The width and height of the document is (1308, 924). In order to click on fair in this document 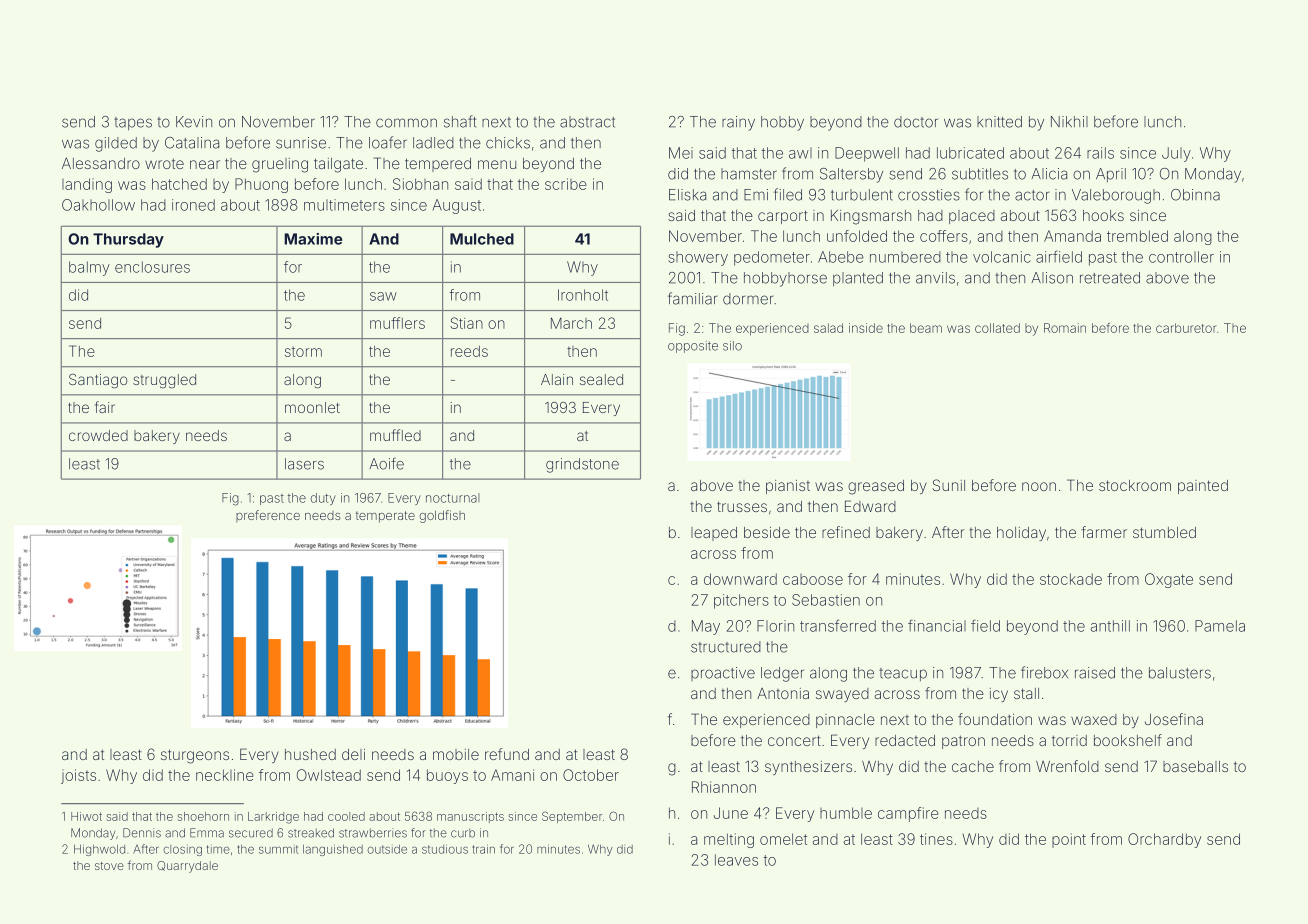, I will do `click(105, 407)`.
